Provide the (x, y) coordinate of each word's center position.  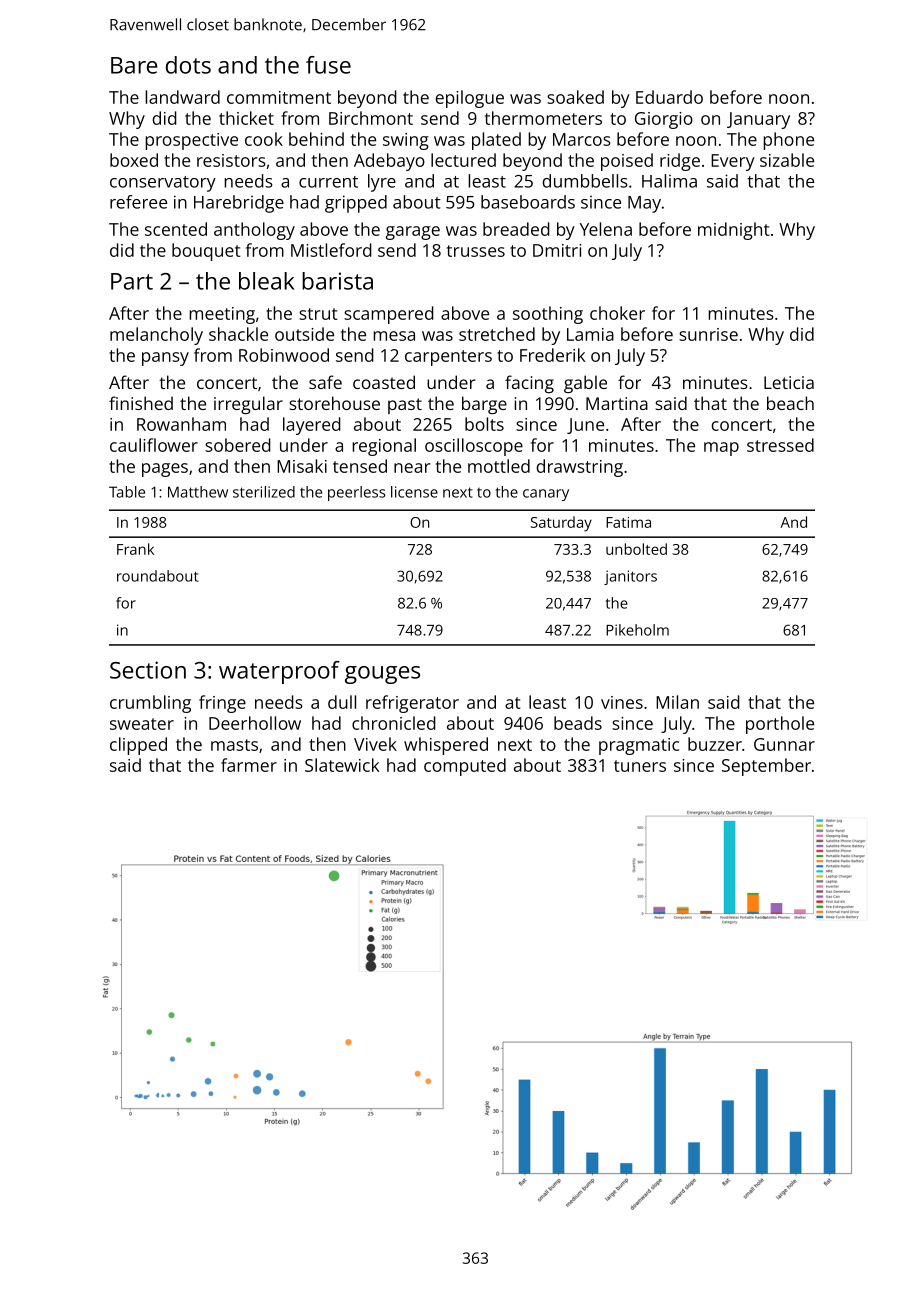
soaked (575, 97)
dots (188, 65)
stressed (780, 445)
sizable (787, 160)
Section (148, 670)
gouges (382, 675)
